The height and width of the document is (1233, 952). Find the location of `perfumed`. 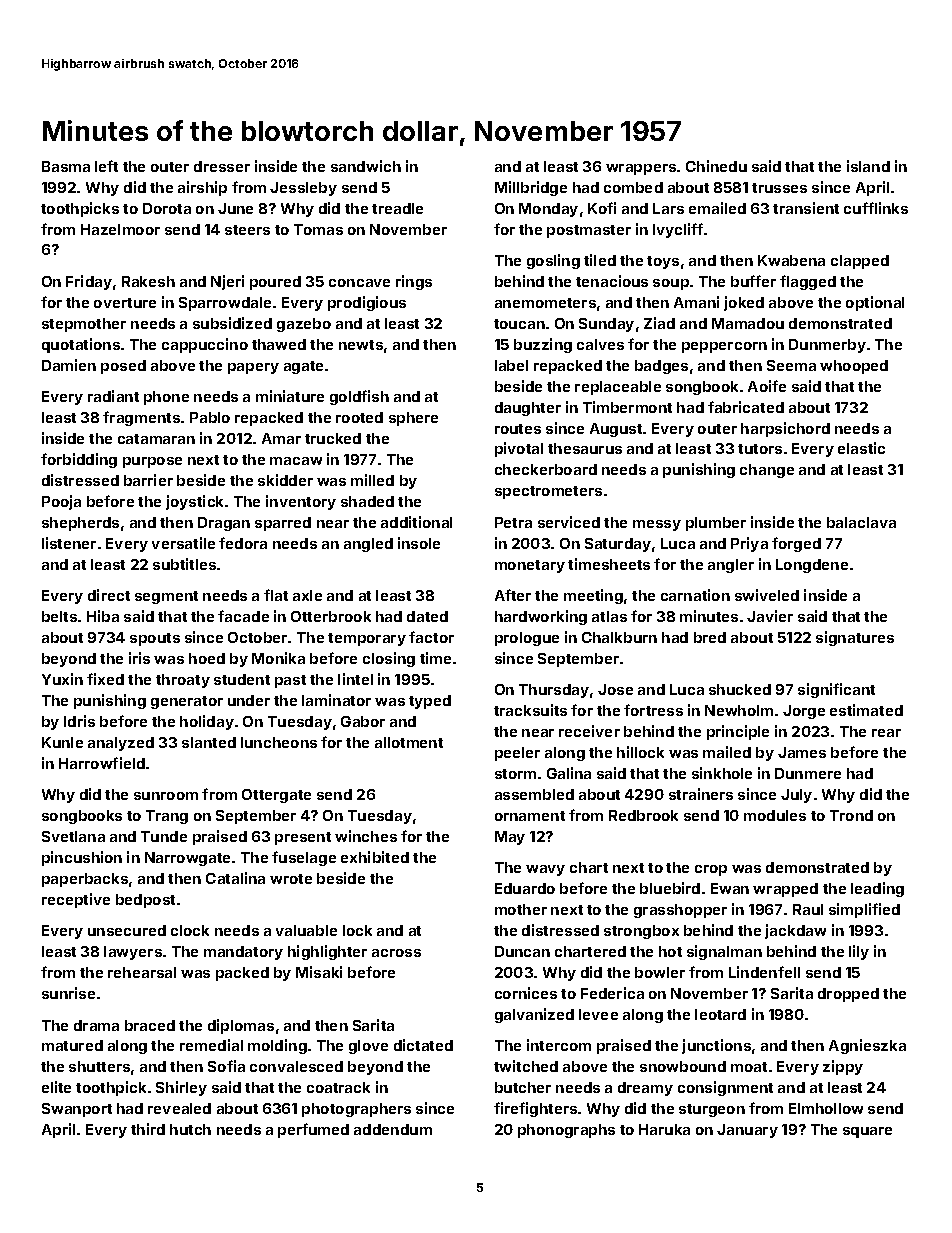

perfumed is located at coordinates (313, 1130).
